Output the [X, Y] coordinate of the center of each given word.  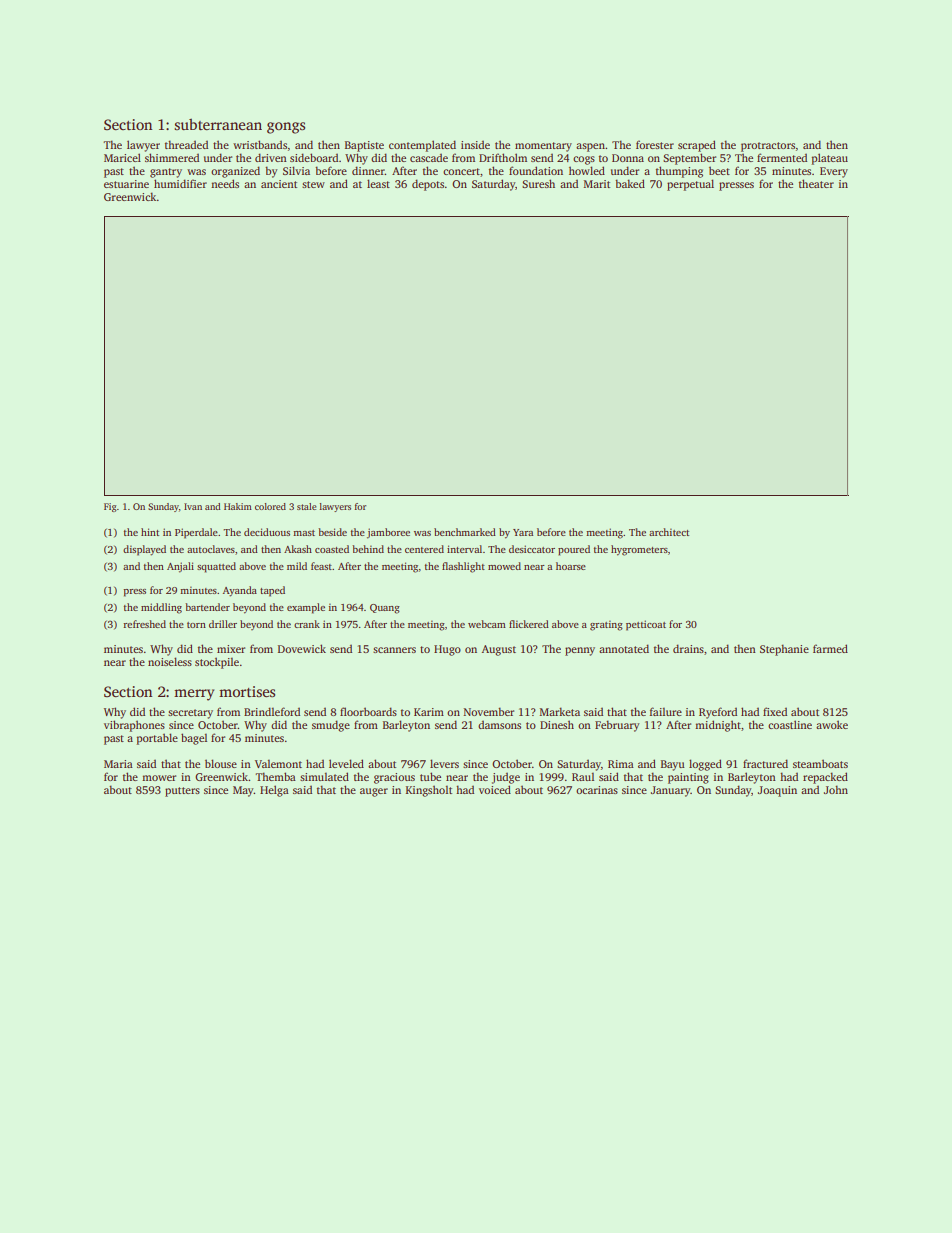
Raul [583, 777]
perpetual [690, 185]
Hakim [238, 506]
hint [150, 532]
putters [182, 792]
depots [428, 185]
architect [669, 532]
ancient [279, 184]
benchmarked [465, 532]
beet [719, 170]
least [378, 183]
